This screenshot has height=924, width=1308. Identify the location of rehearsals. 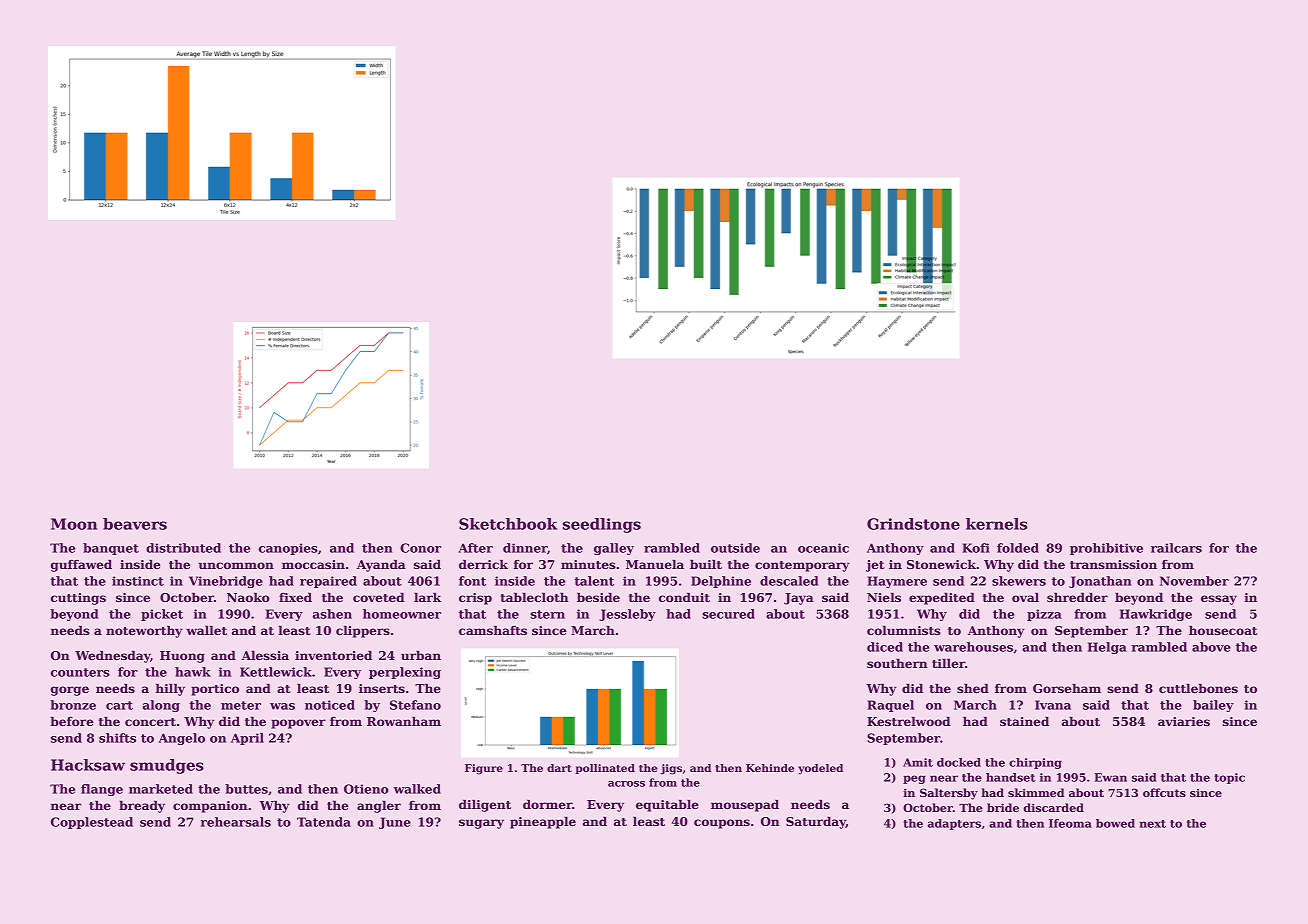
(235, 822).
